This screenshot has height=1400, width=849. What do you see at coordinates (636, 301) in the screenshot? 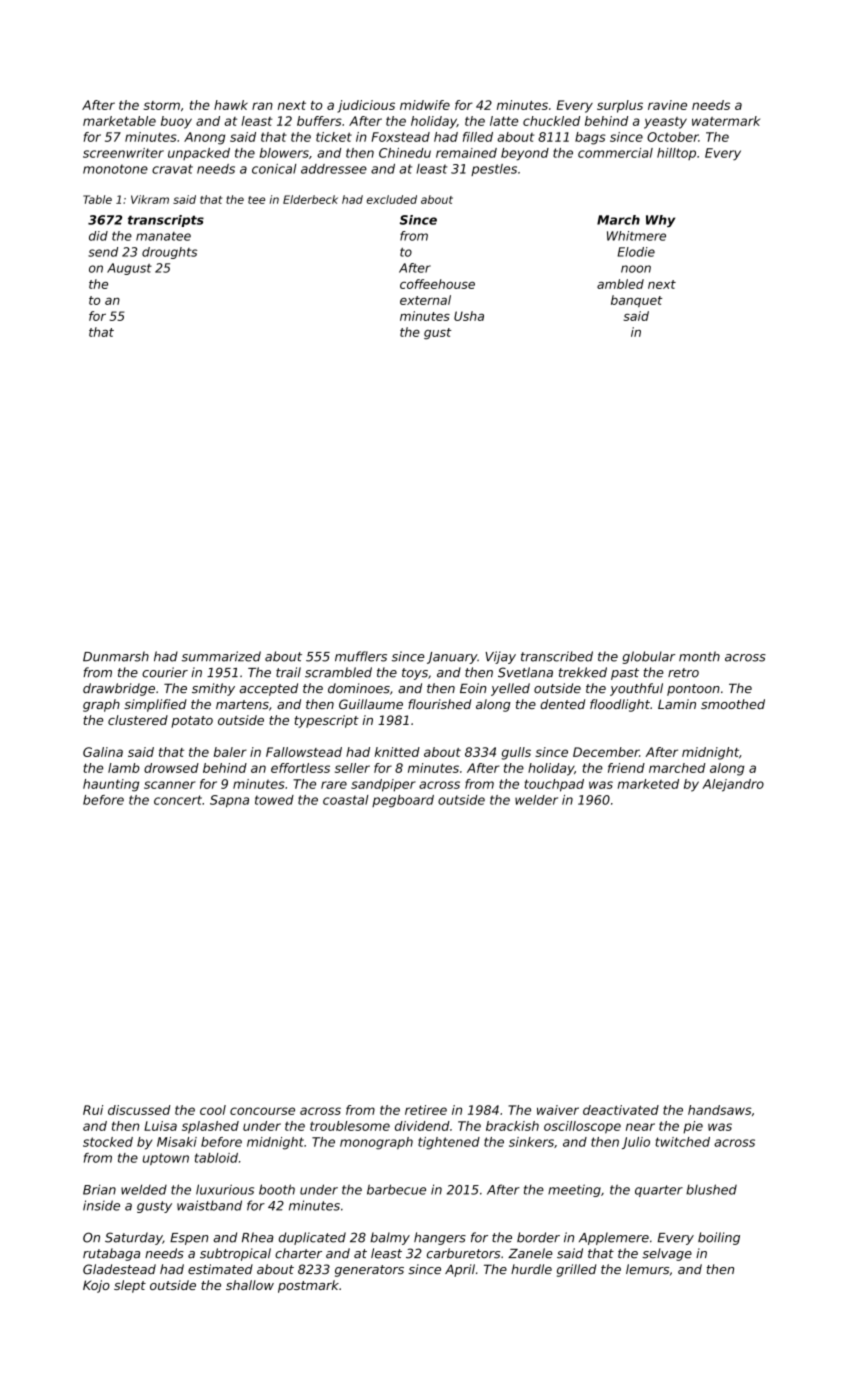
I see `banquet` at bounding box center [636, 301].
